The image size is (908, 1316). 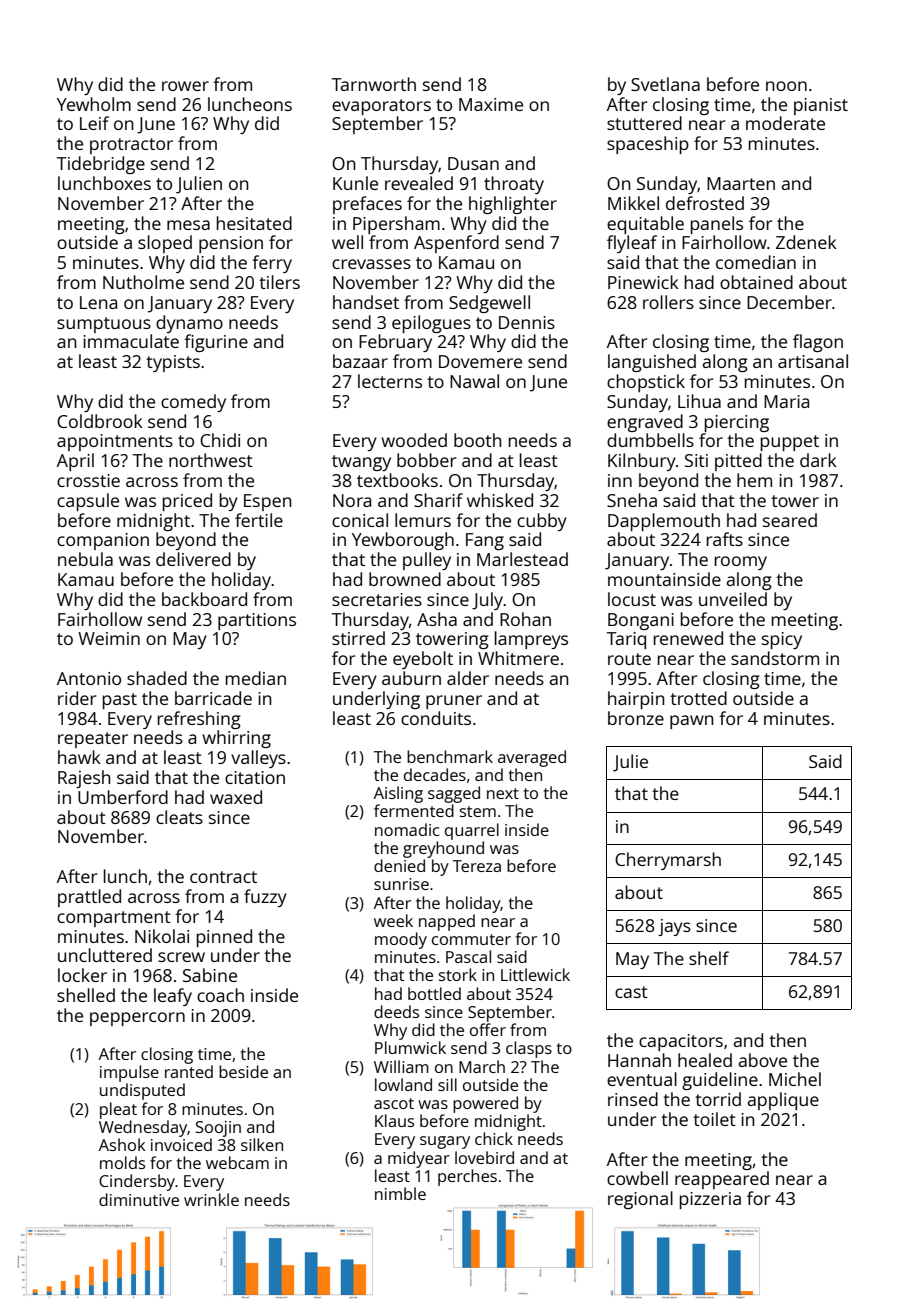 What do you see at coordinates (737, 423) in the document?
I see `piercing` at bounding box center [737, 423].
